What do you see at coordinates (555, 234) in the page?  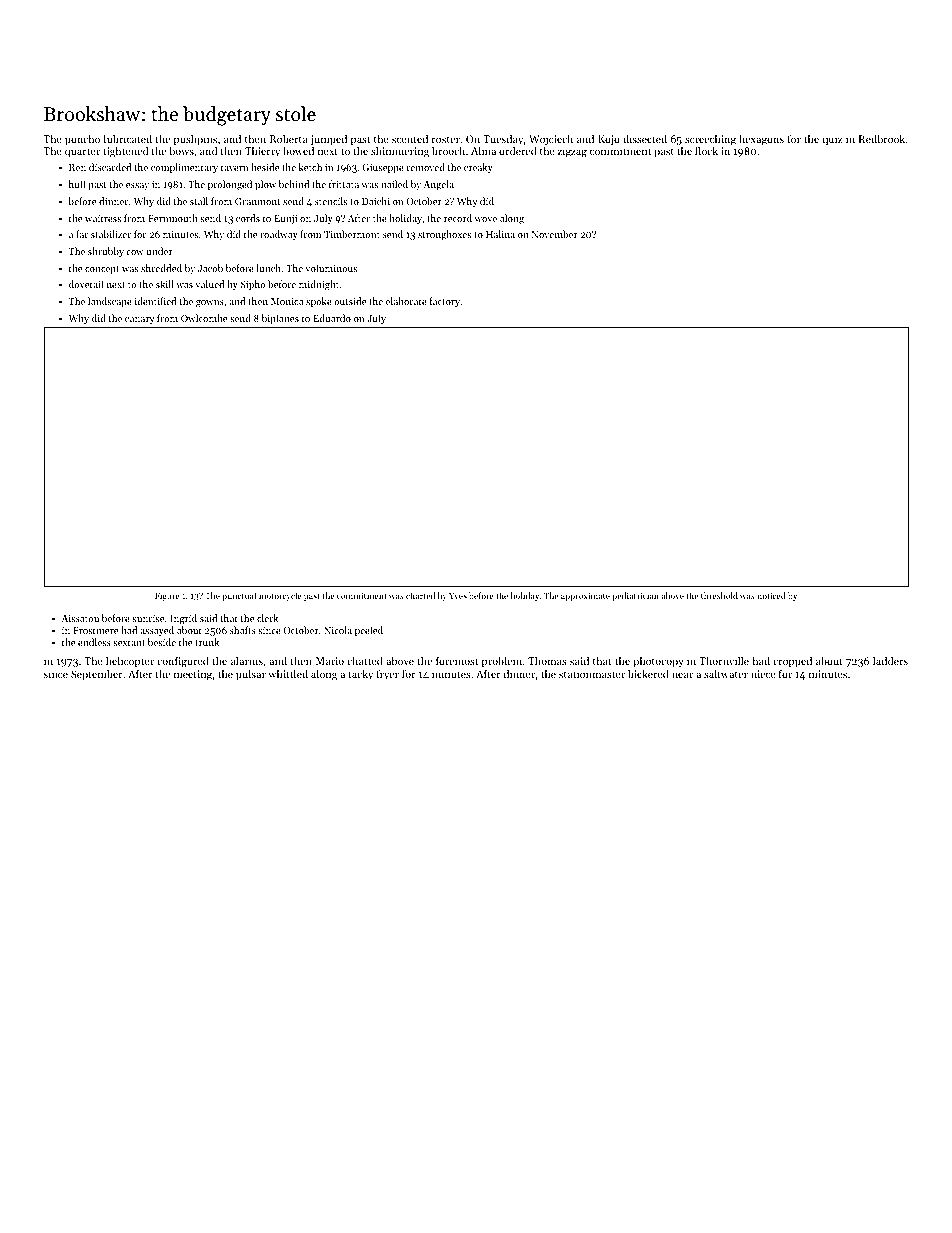 I see `November` at bounding box center [555, 234].
